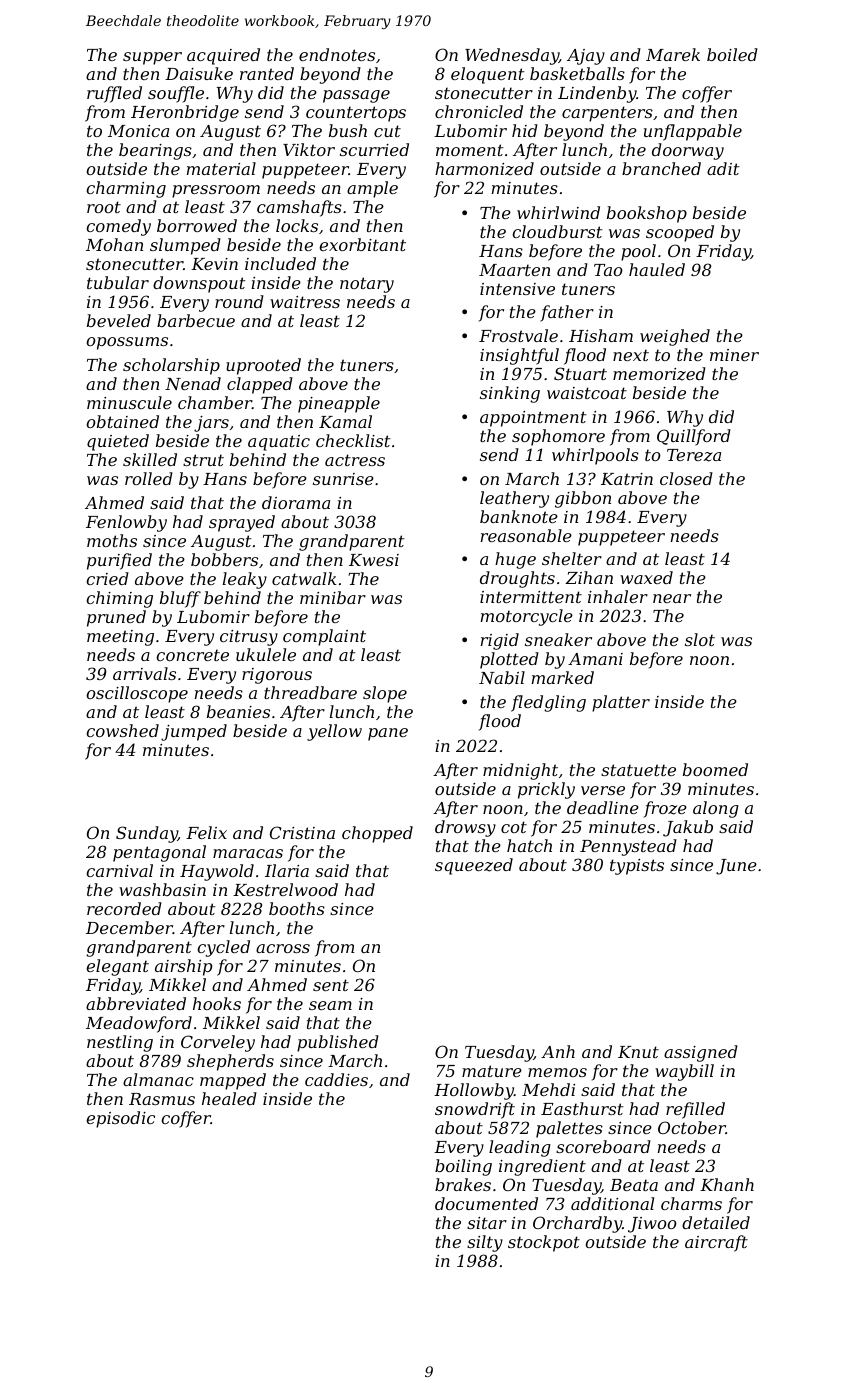 The width and height of the screenshot is (849, 1400). What do you see at coordinates (475, 1110) in the screenshot?
I see `snowdrift` at bounding box center [475, 1110].
